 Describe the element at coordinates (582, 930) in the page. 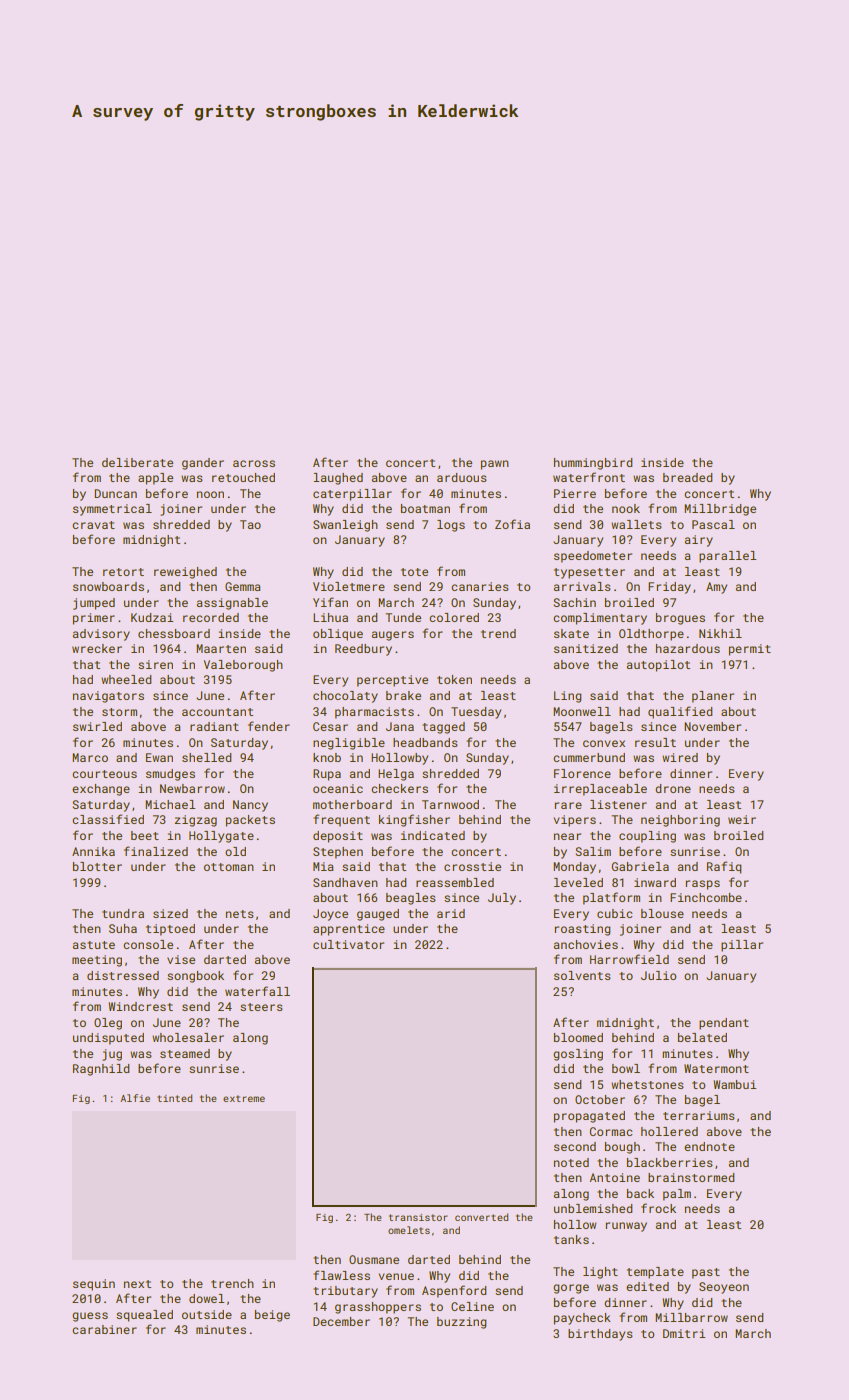

I see `roasting` at that location.
